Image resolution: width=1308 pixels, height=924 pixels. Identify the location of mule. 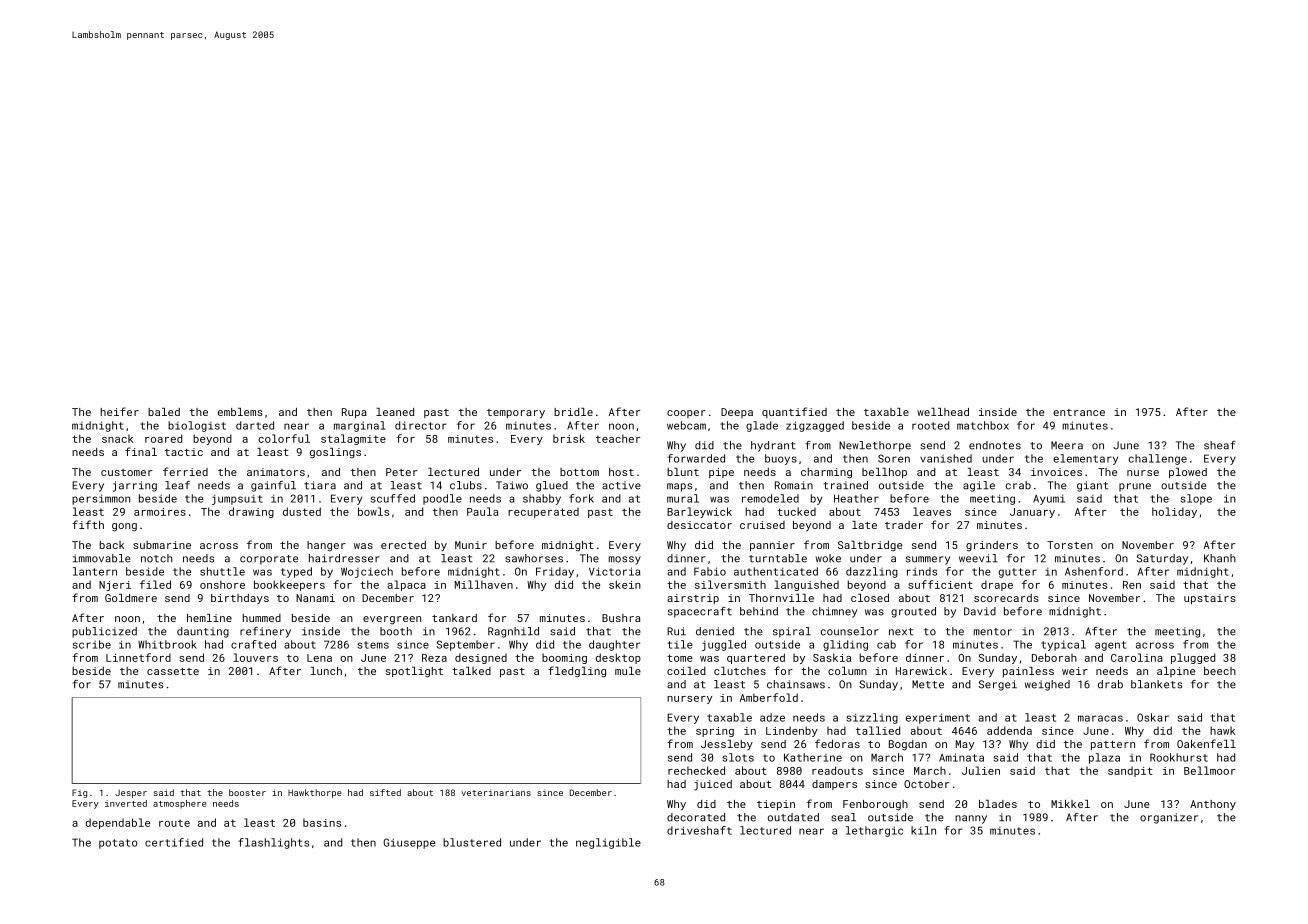
(628, 671).
